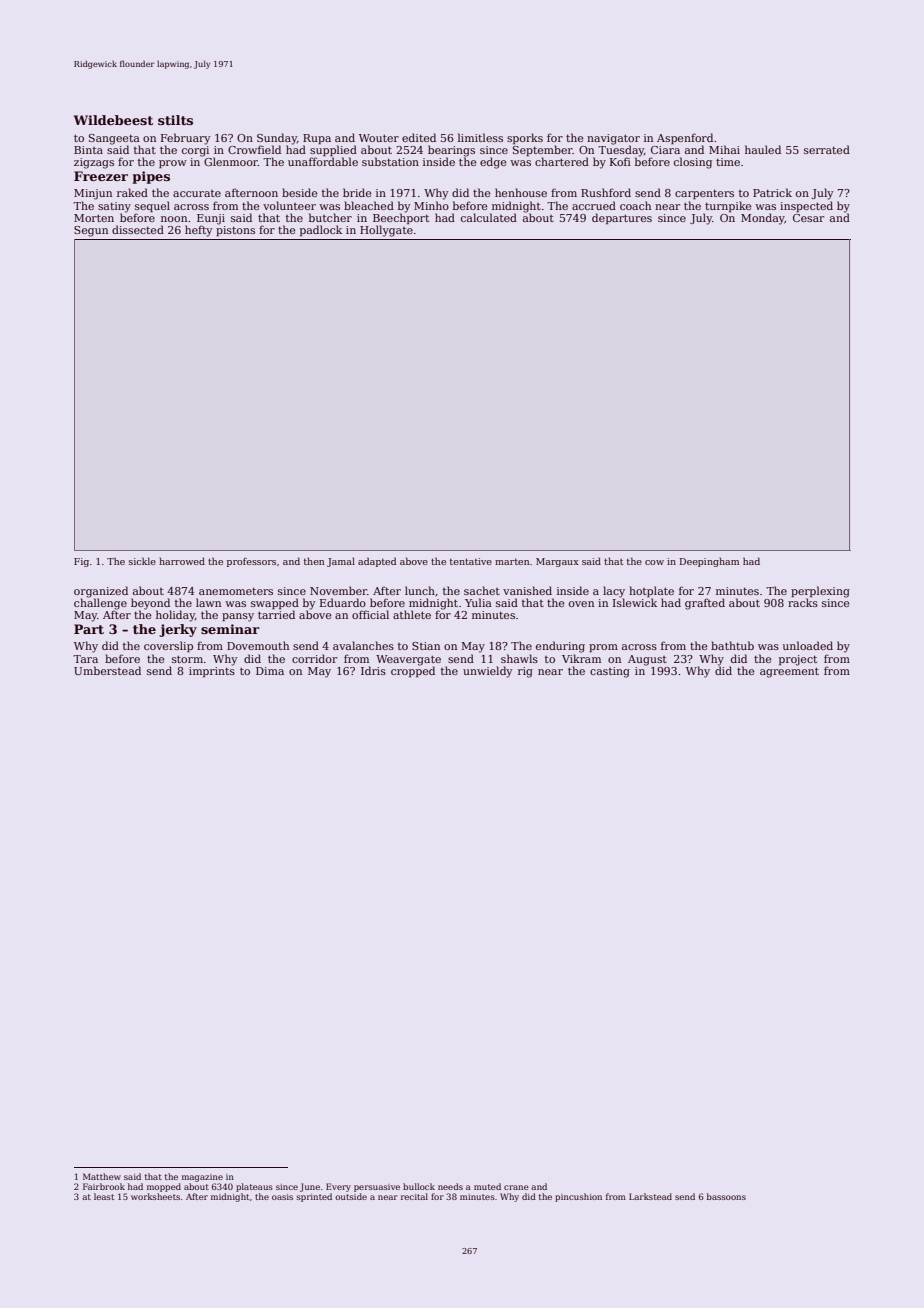  What do you see at coordinates (578, 1197) in the screenshot?
I see `pincushion` at bounding box center [578, 1197].
